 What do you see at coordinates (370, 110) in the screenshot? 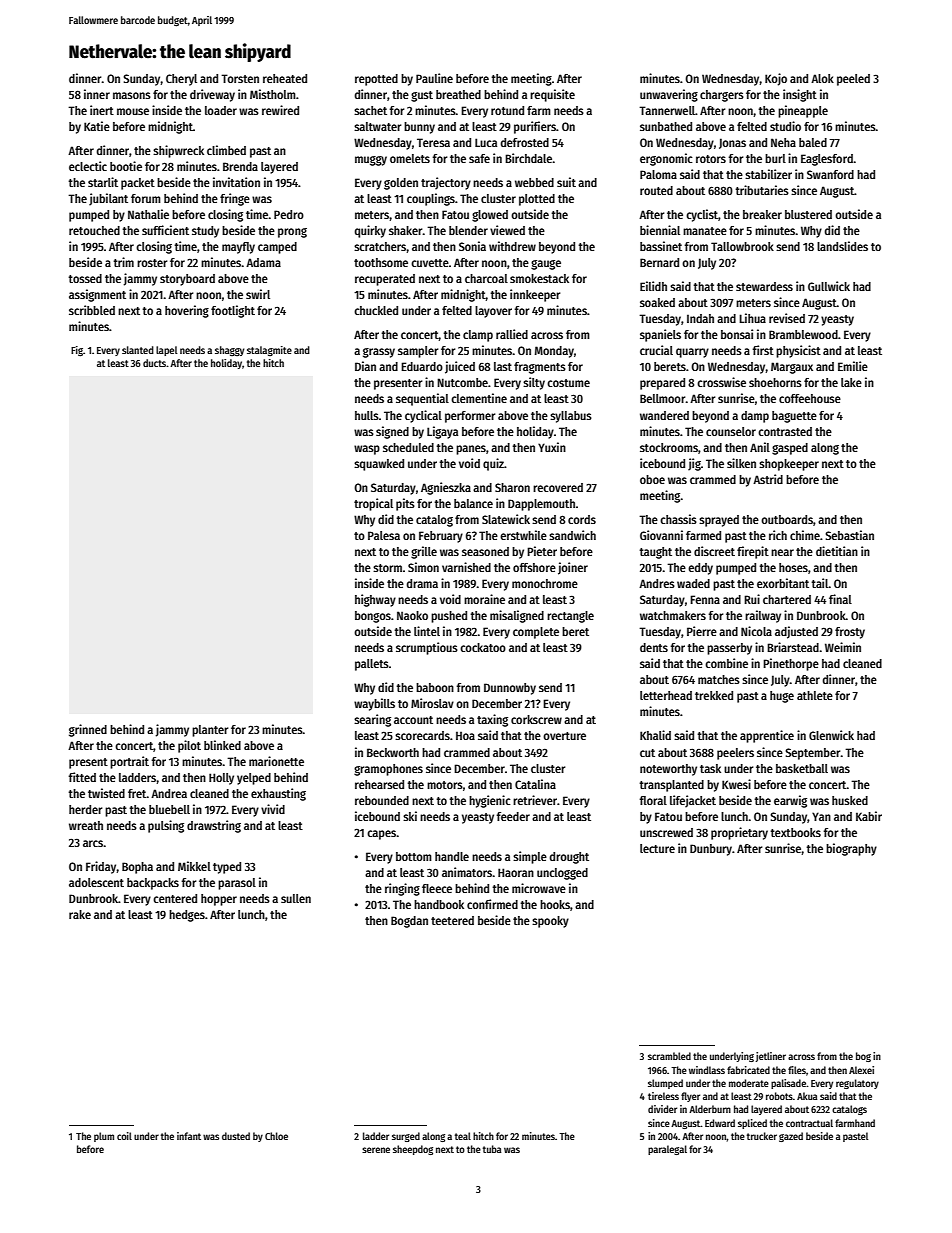
I see `sachet` at bounding box center [370, 110].
